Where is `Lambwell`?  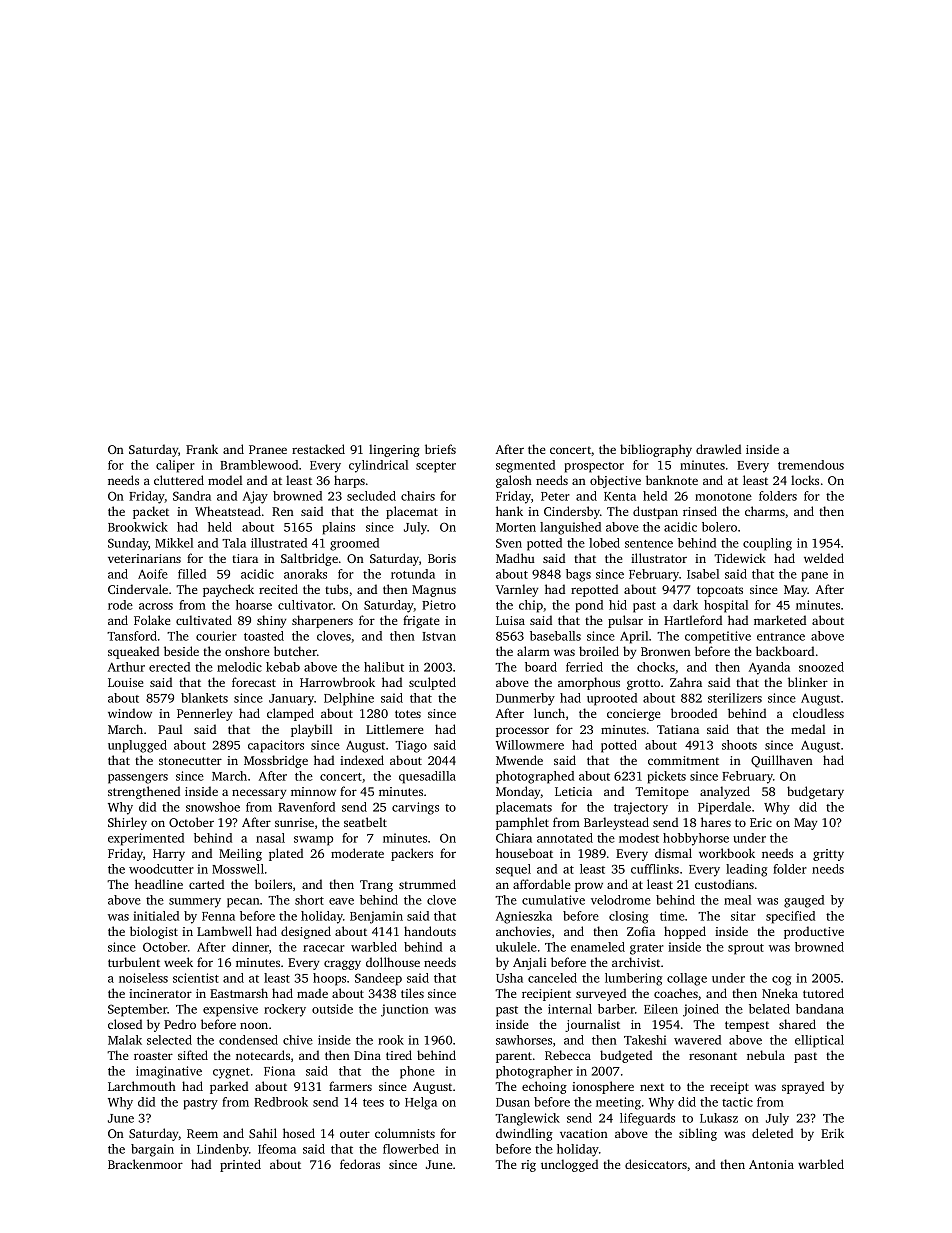
Lambwell is located at coordinates (224, 931).
